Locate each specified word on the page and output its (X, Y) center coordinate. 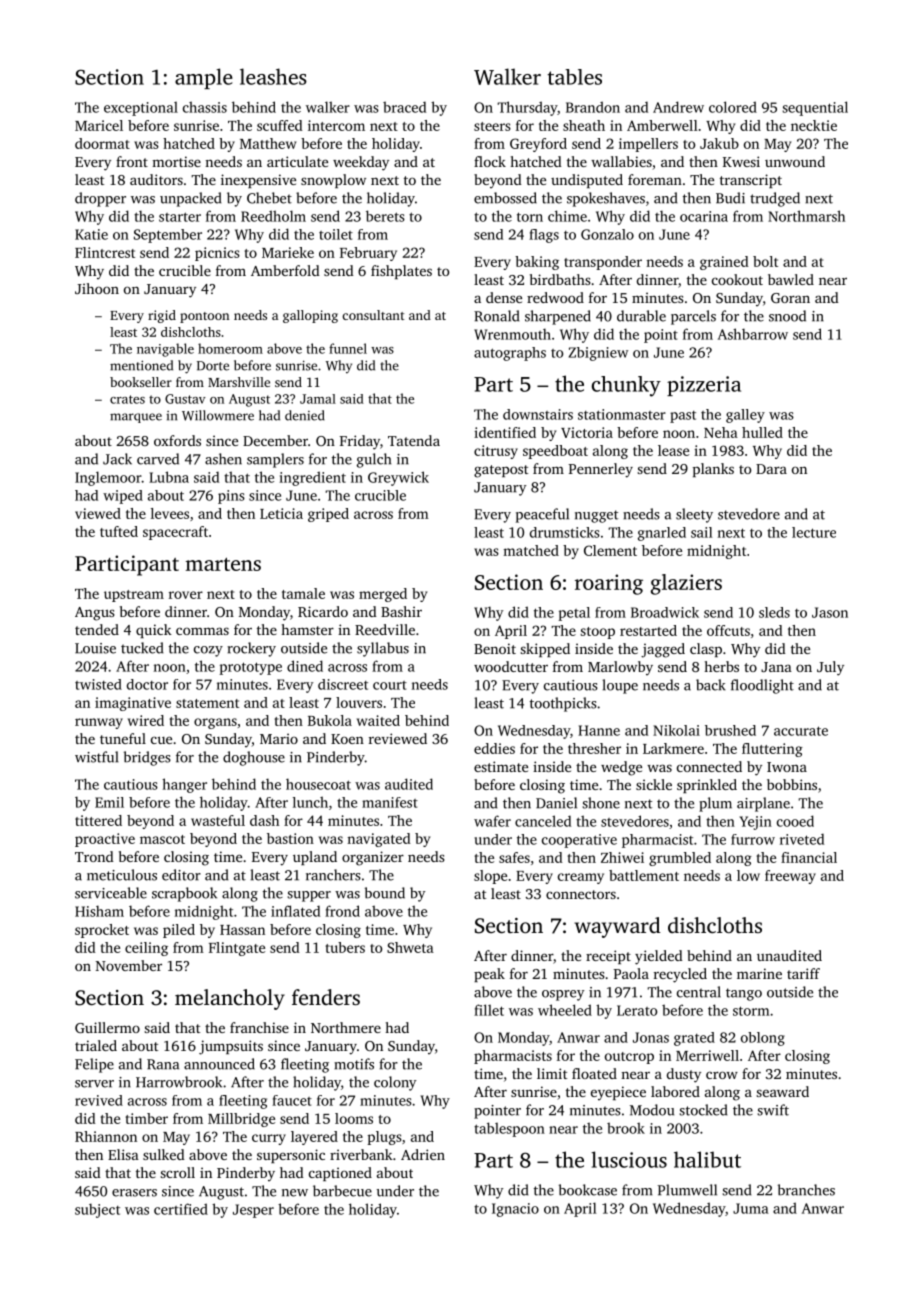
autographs (510, 354)
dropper (100, 199)
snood (787, 316)
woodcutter (511, 666)
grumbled (680, 859)
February (368, 254)
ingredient (312, 478)
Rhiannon (106, 1136)
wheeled (565, 1010)
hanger (184, 785)
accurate (801, 731)
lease (673, 450)
